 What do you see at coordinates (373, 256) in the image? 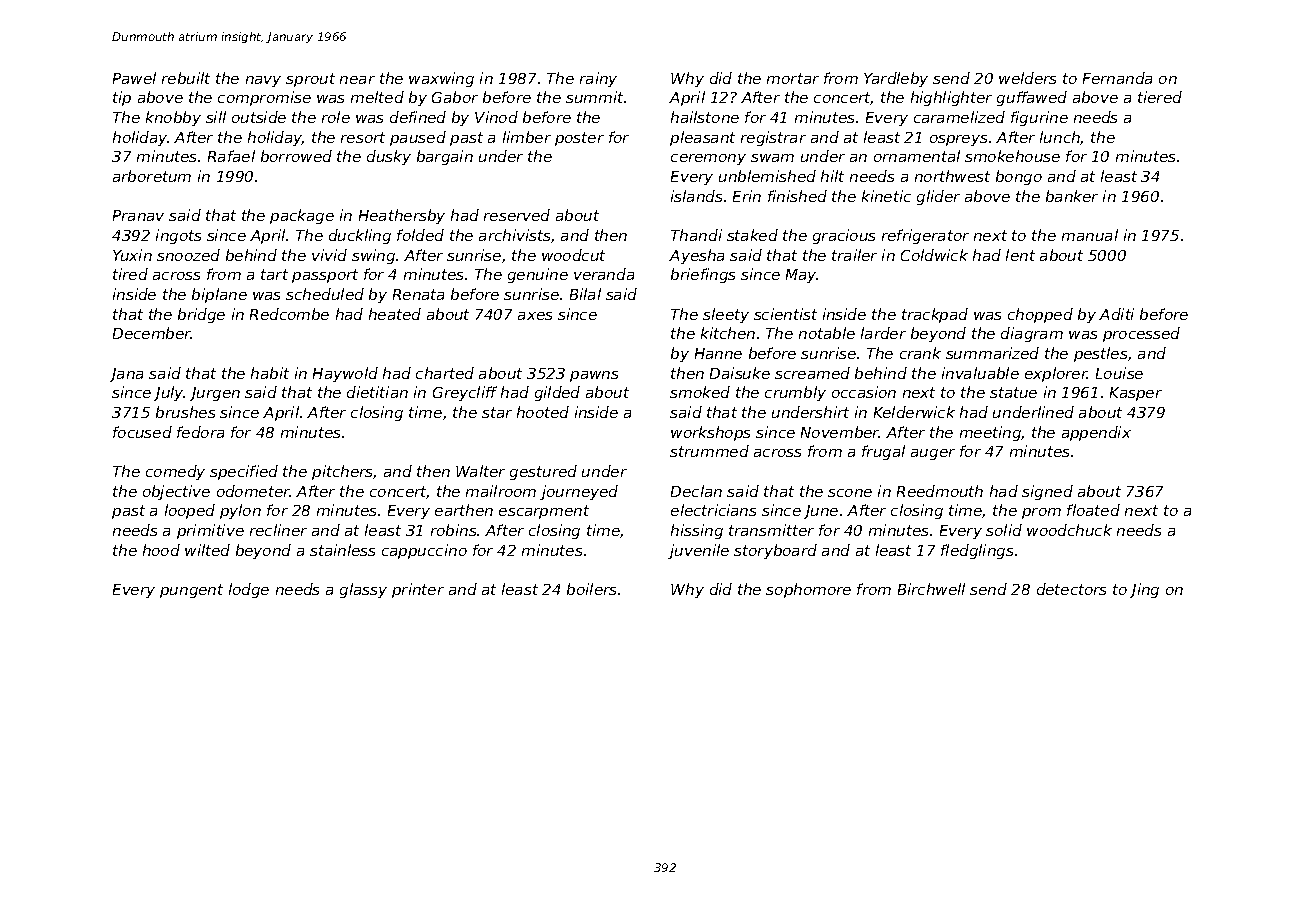
I see `swing` at bounding box center [373, 256].
